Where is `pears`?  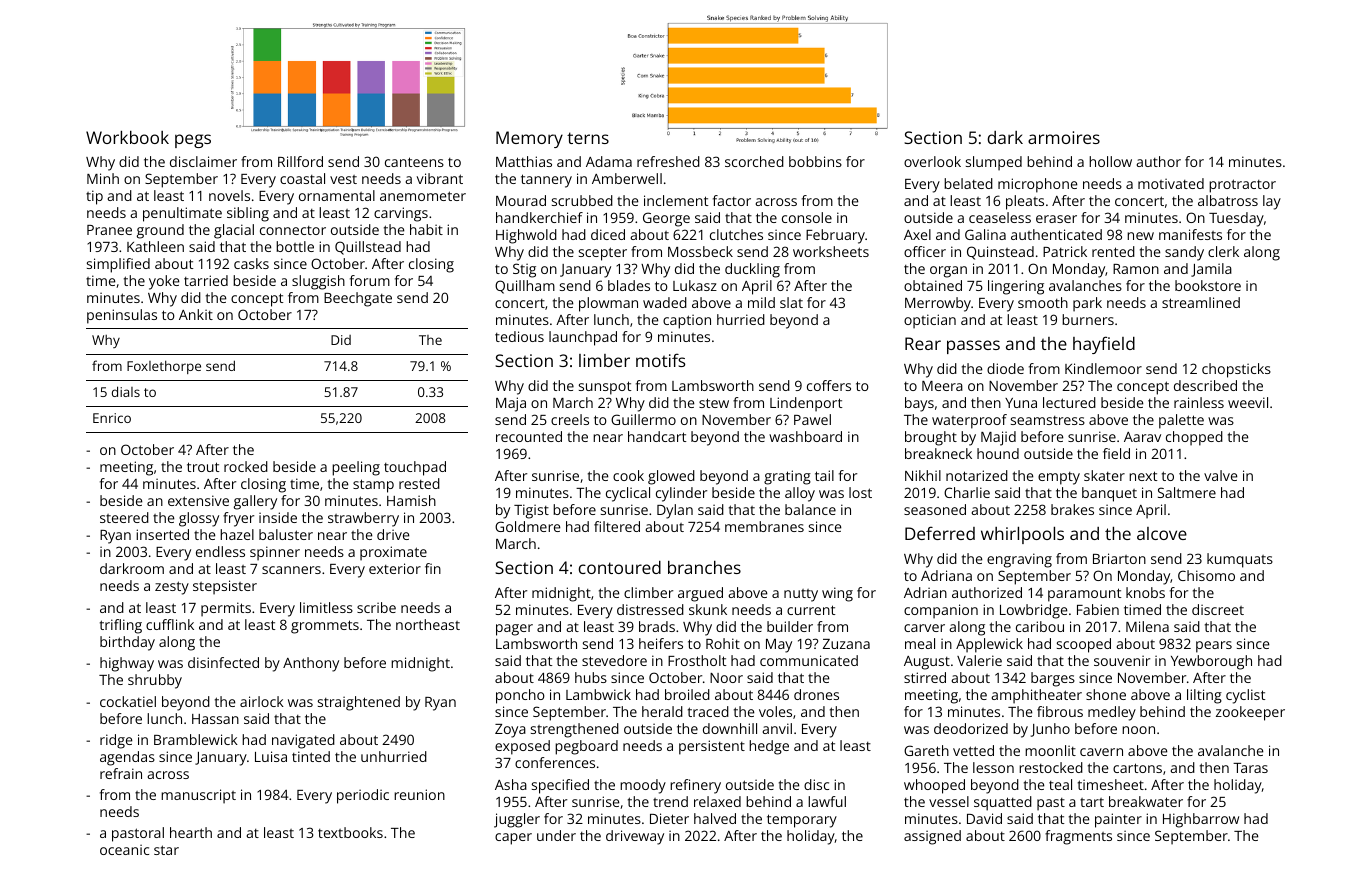 pears is located at coordinates (1214, 647).
